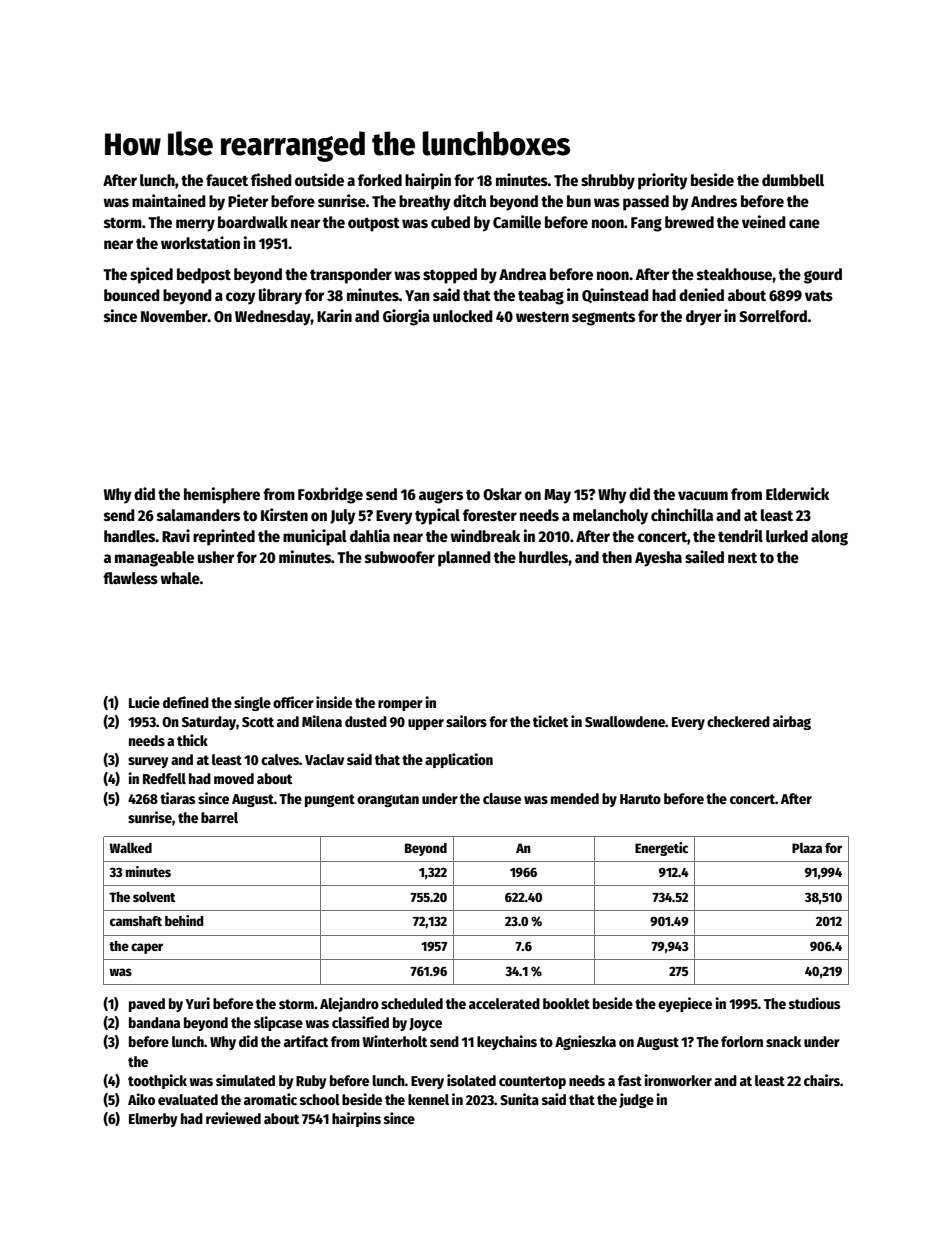 Image resolution: width=952 pixels, height=1233 pixels. What do you see at coordinates (130, 578) in the image?
I see `flawless` at bounding box center [130, 578].
